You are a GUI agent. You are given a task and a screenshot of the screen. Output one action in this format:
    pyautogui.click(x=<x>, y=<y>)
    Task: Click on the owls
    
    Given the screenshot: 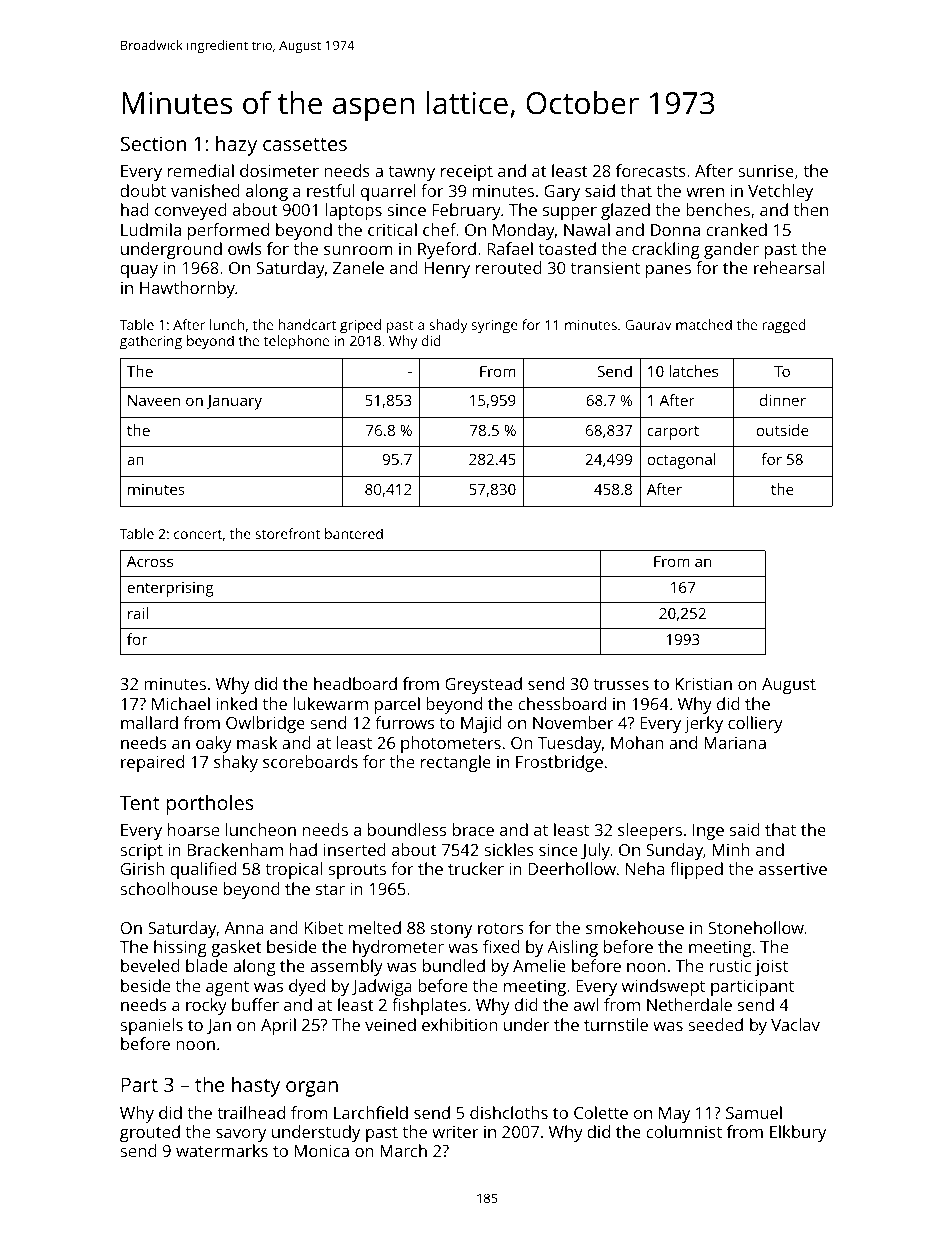 What is the action you would take?
    pyautogui.click(x=245, y=248)
